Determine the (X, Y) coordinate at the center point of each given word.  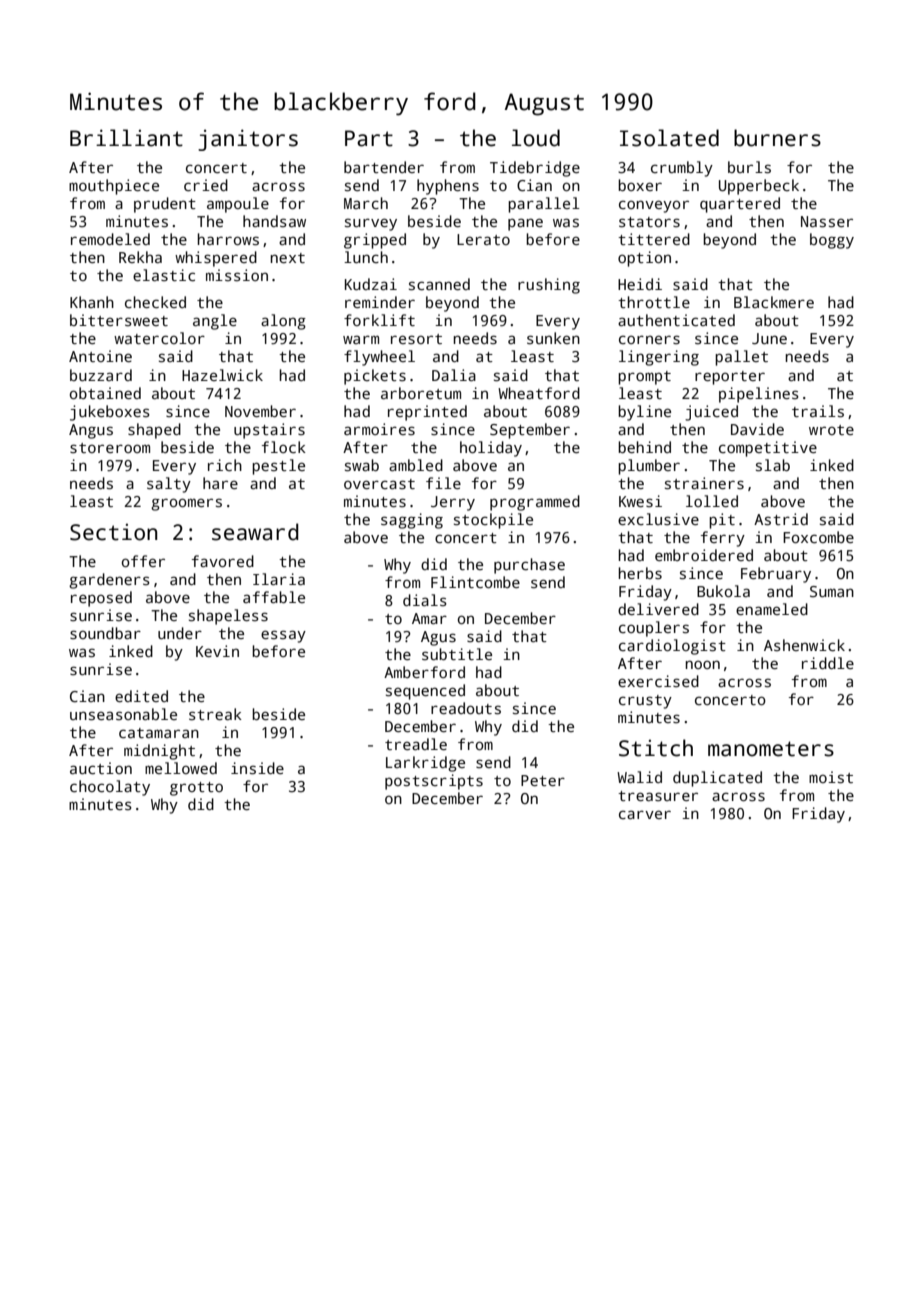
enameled (772, 609)
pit (722, 521)
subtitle (457, 654)
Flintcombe (475, 582)
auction (101, 768)
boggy (832, 241)
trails (818, 411)
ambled (416, 465)
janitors (248, 140)
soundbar (105, 633)
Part (369, 138)
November (260, 411)
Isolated (669, 138)
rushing (549, 286)
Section (113, 532)
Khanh (92, 302)
